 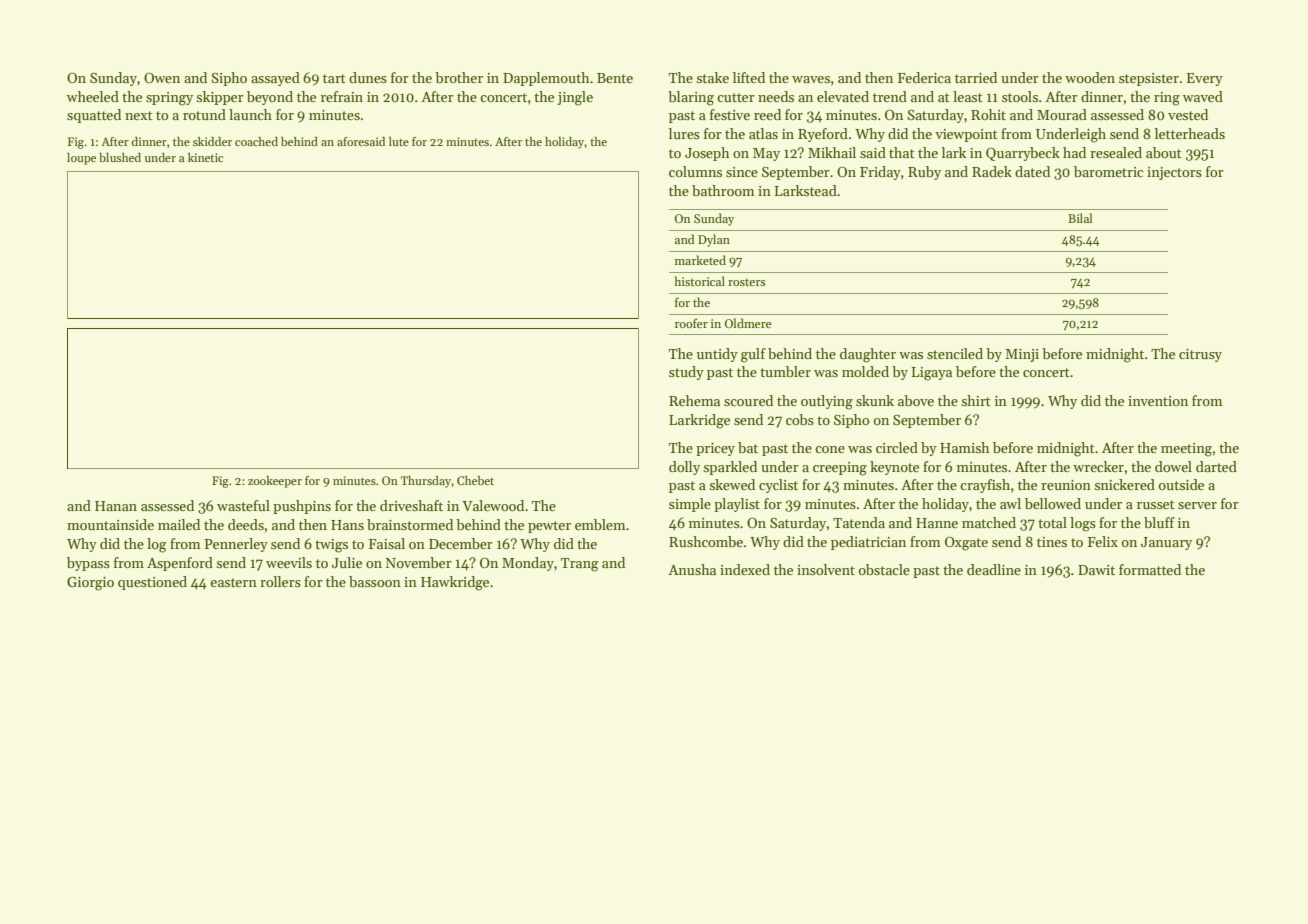 What do you see at coordinates (1200, 355) in the document?
I see `citrusy` at bounding box center [1200, 355].
